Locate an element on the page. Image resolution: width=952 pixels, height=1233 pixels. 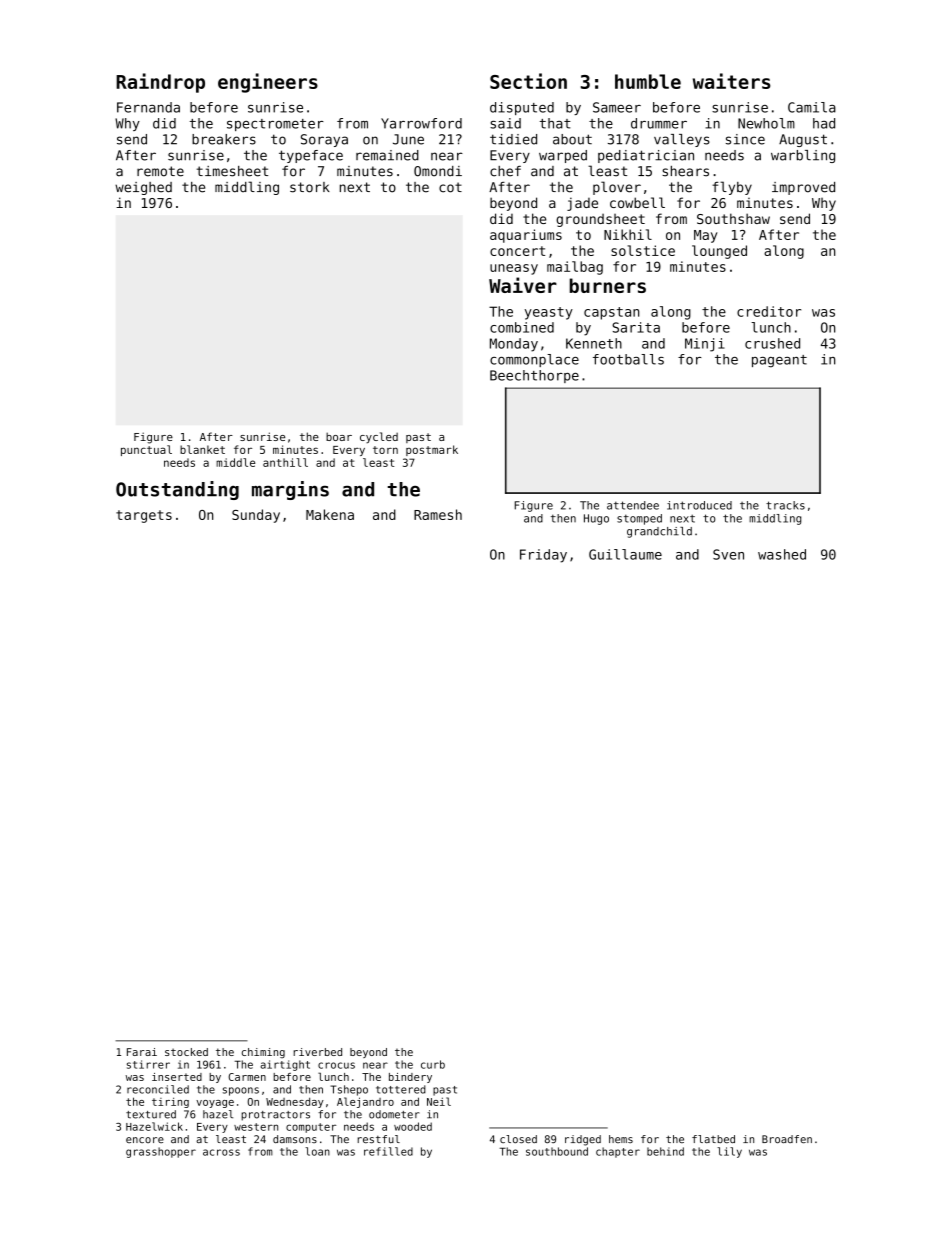
crushed is located at coordinates (772, 343).
